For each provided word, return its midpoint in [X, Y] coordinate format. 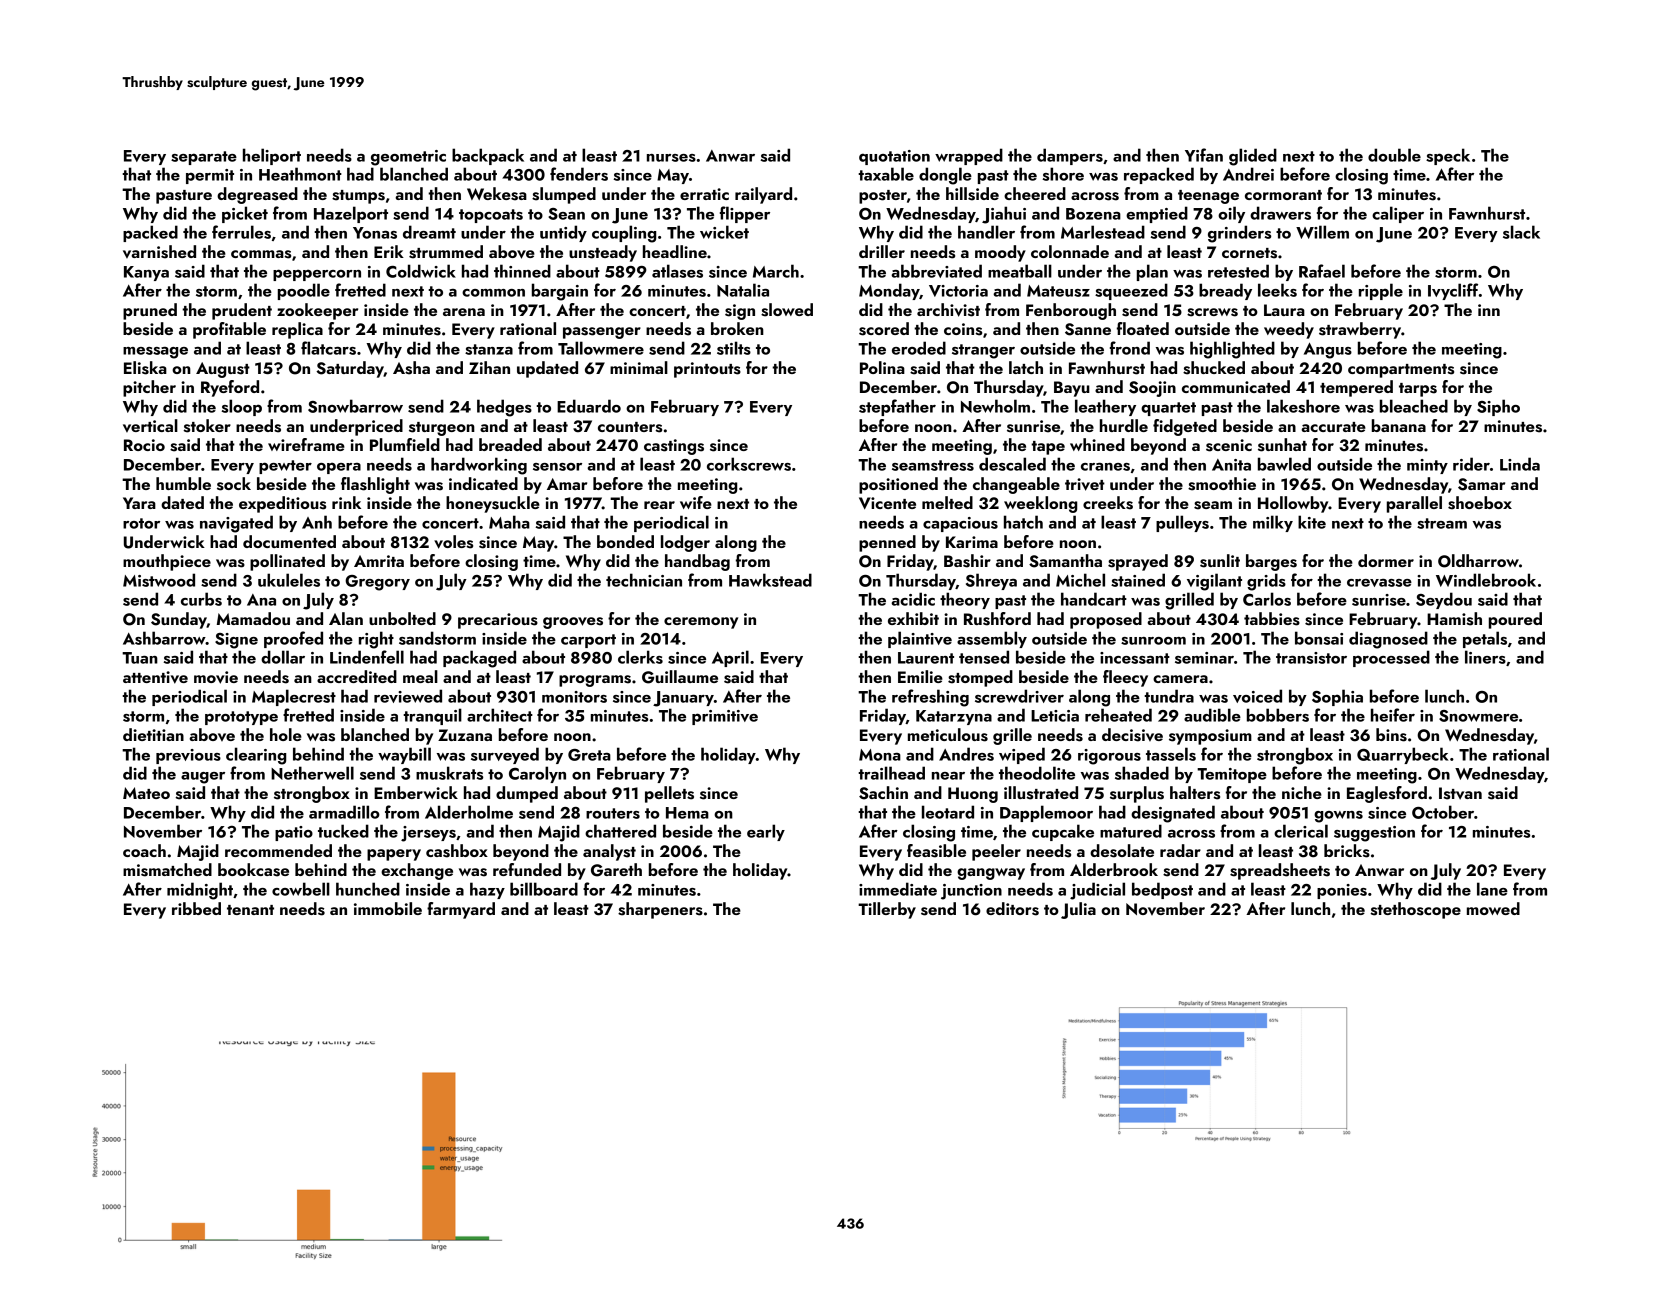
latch [1026, 367]
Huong [973, 795]
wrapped [969, 156]
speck [1448, 156]
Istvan [1460, 793]
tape [1048, 448]
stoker [207, 426]
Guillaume [680, 677]
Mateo [146, 793]
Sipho [1498, 407]
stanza [489, 349]
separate [204, 158]
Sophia [1337, 697]
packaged [479, 659]
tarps [1418, 390]
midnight [200, 891]
